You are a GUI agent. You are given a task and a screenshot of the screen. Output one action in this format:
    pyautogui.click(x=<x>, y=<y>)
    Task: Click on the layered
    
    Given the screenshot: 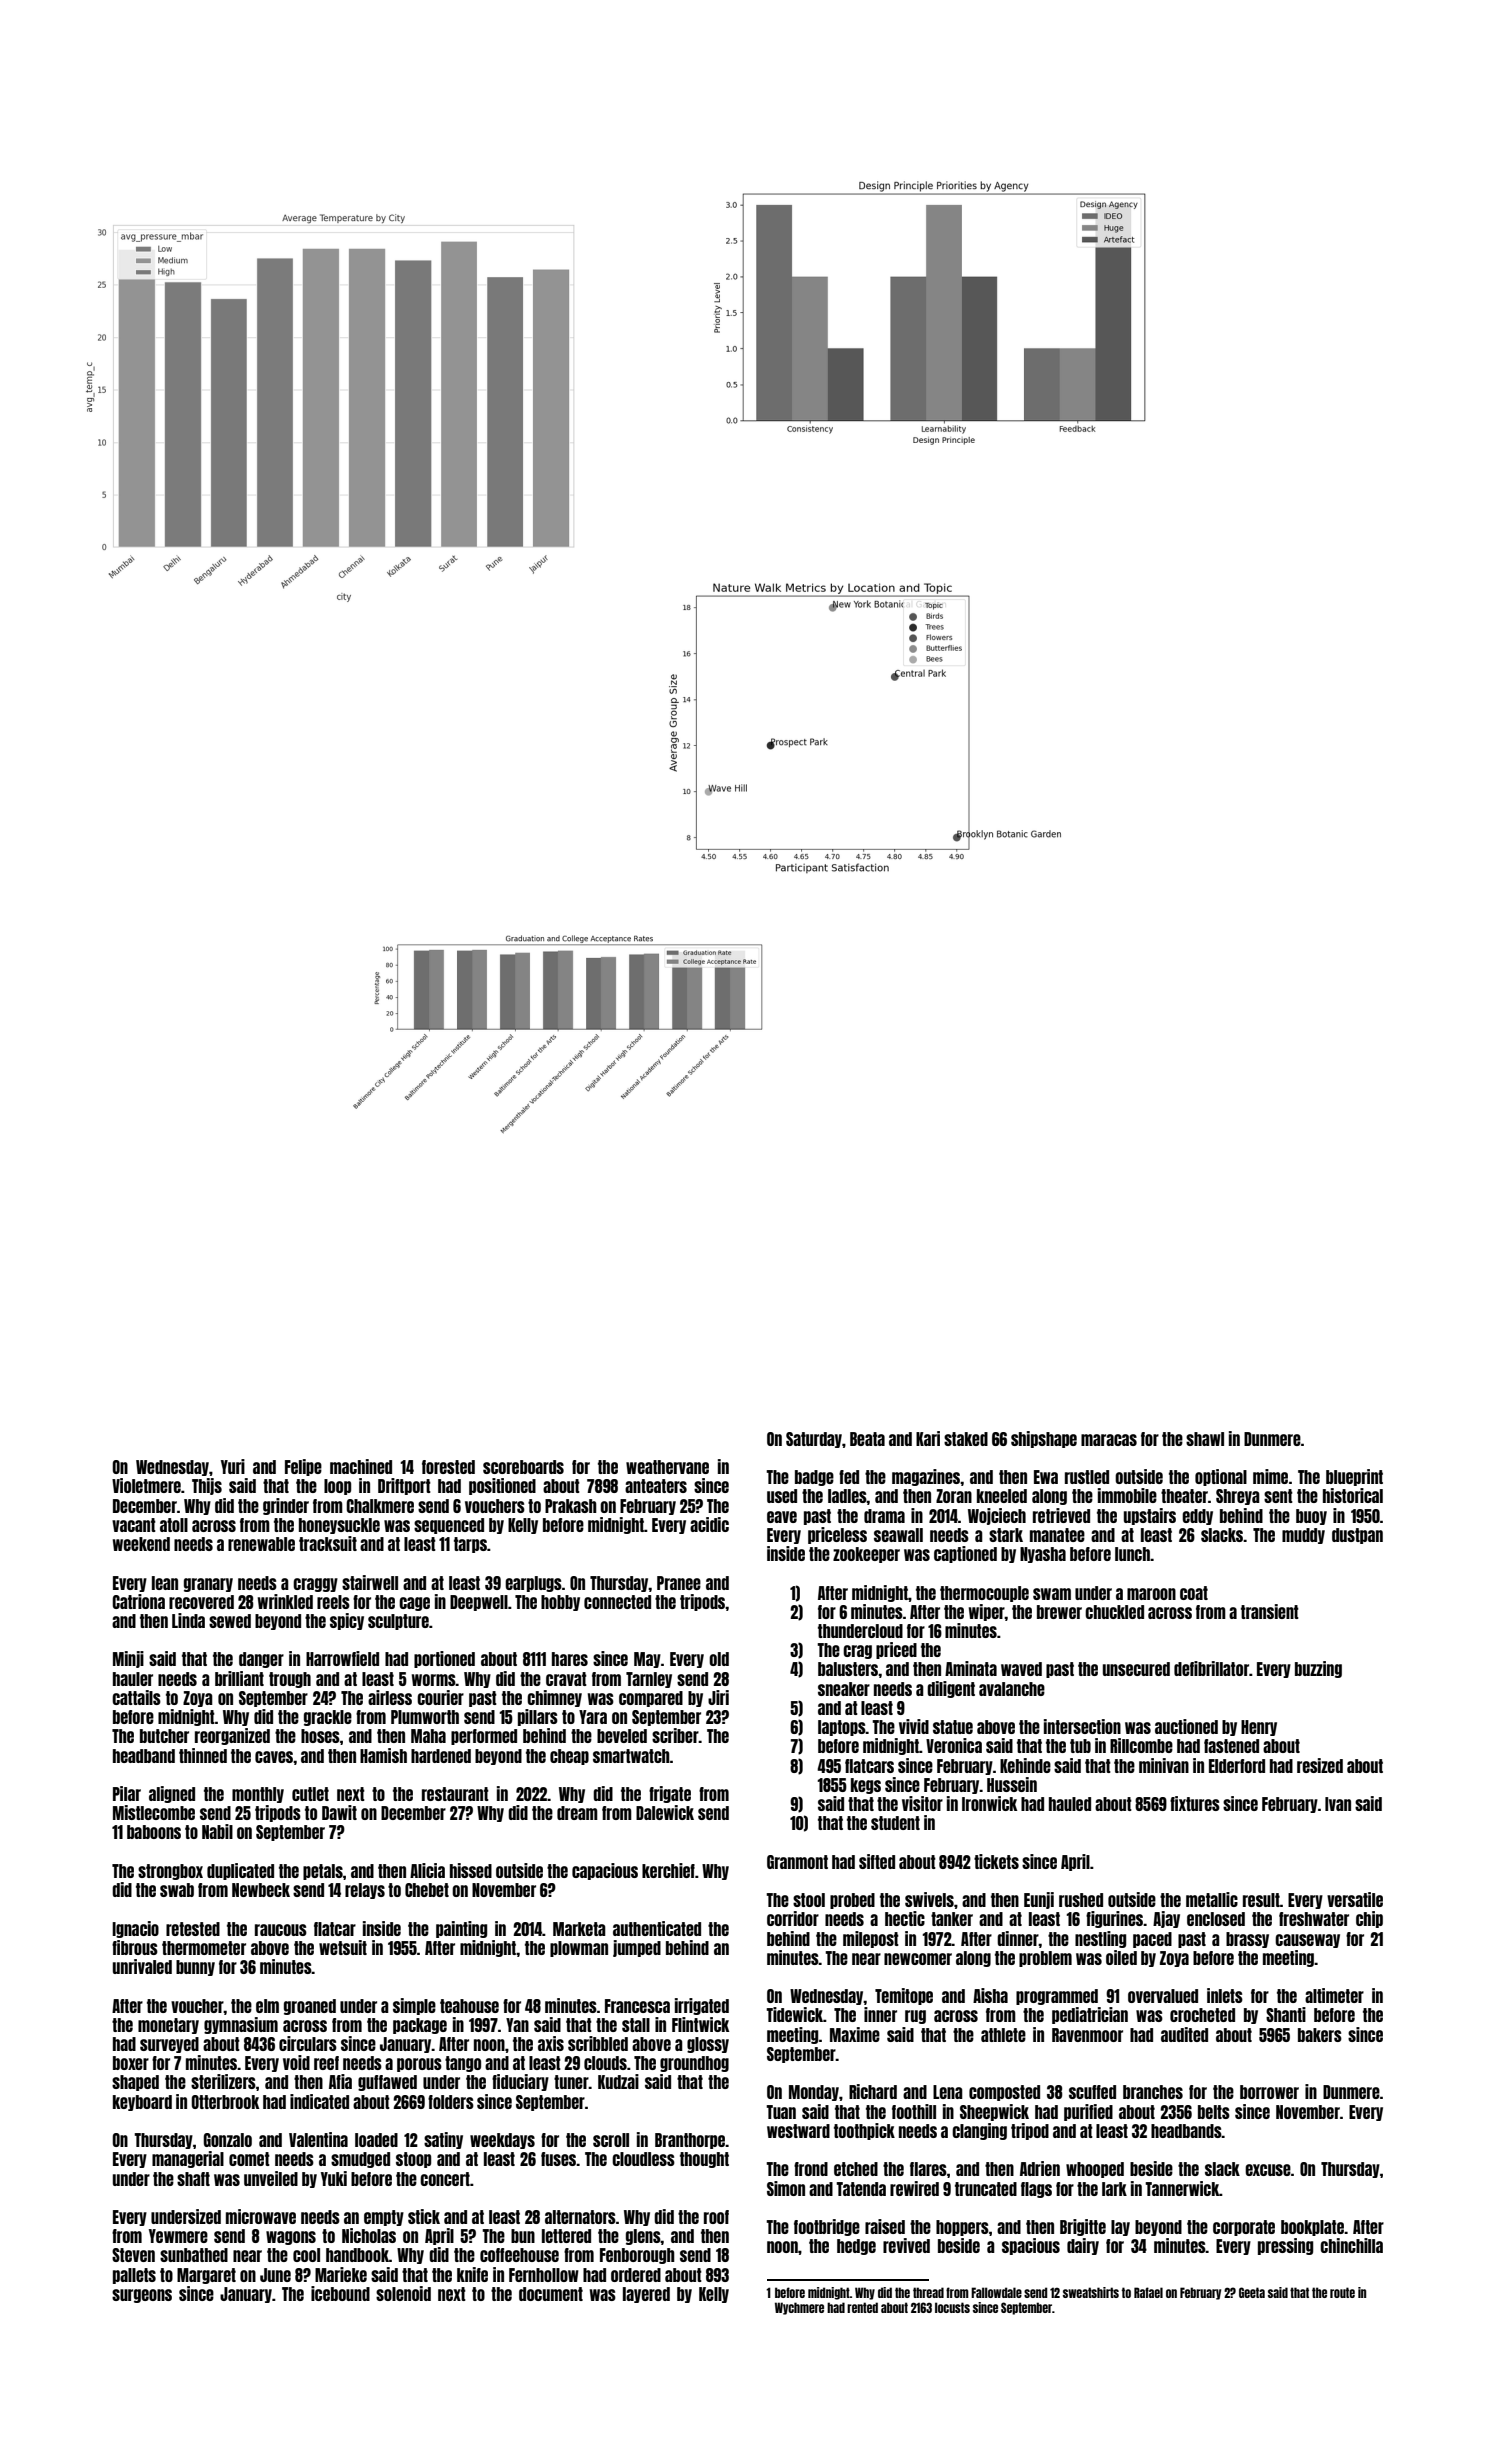 What is the action you would take?
    pyautogui.click(x=646, y=2295)
